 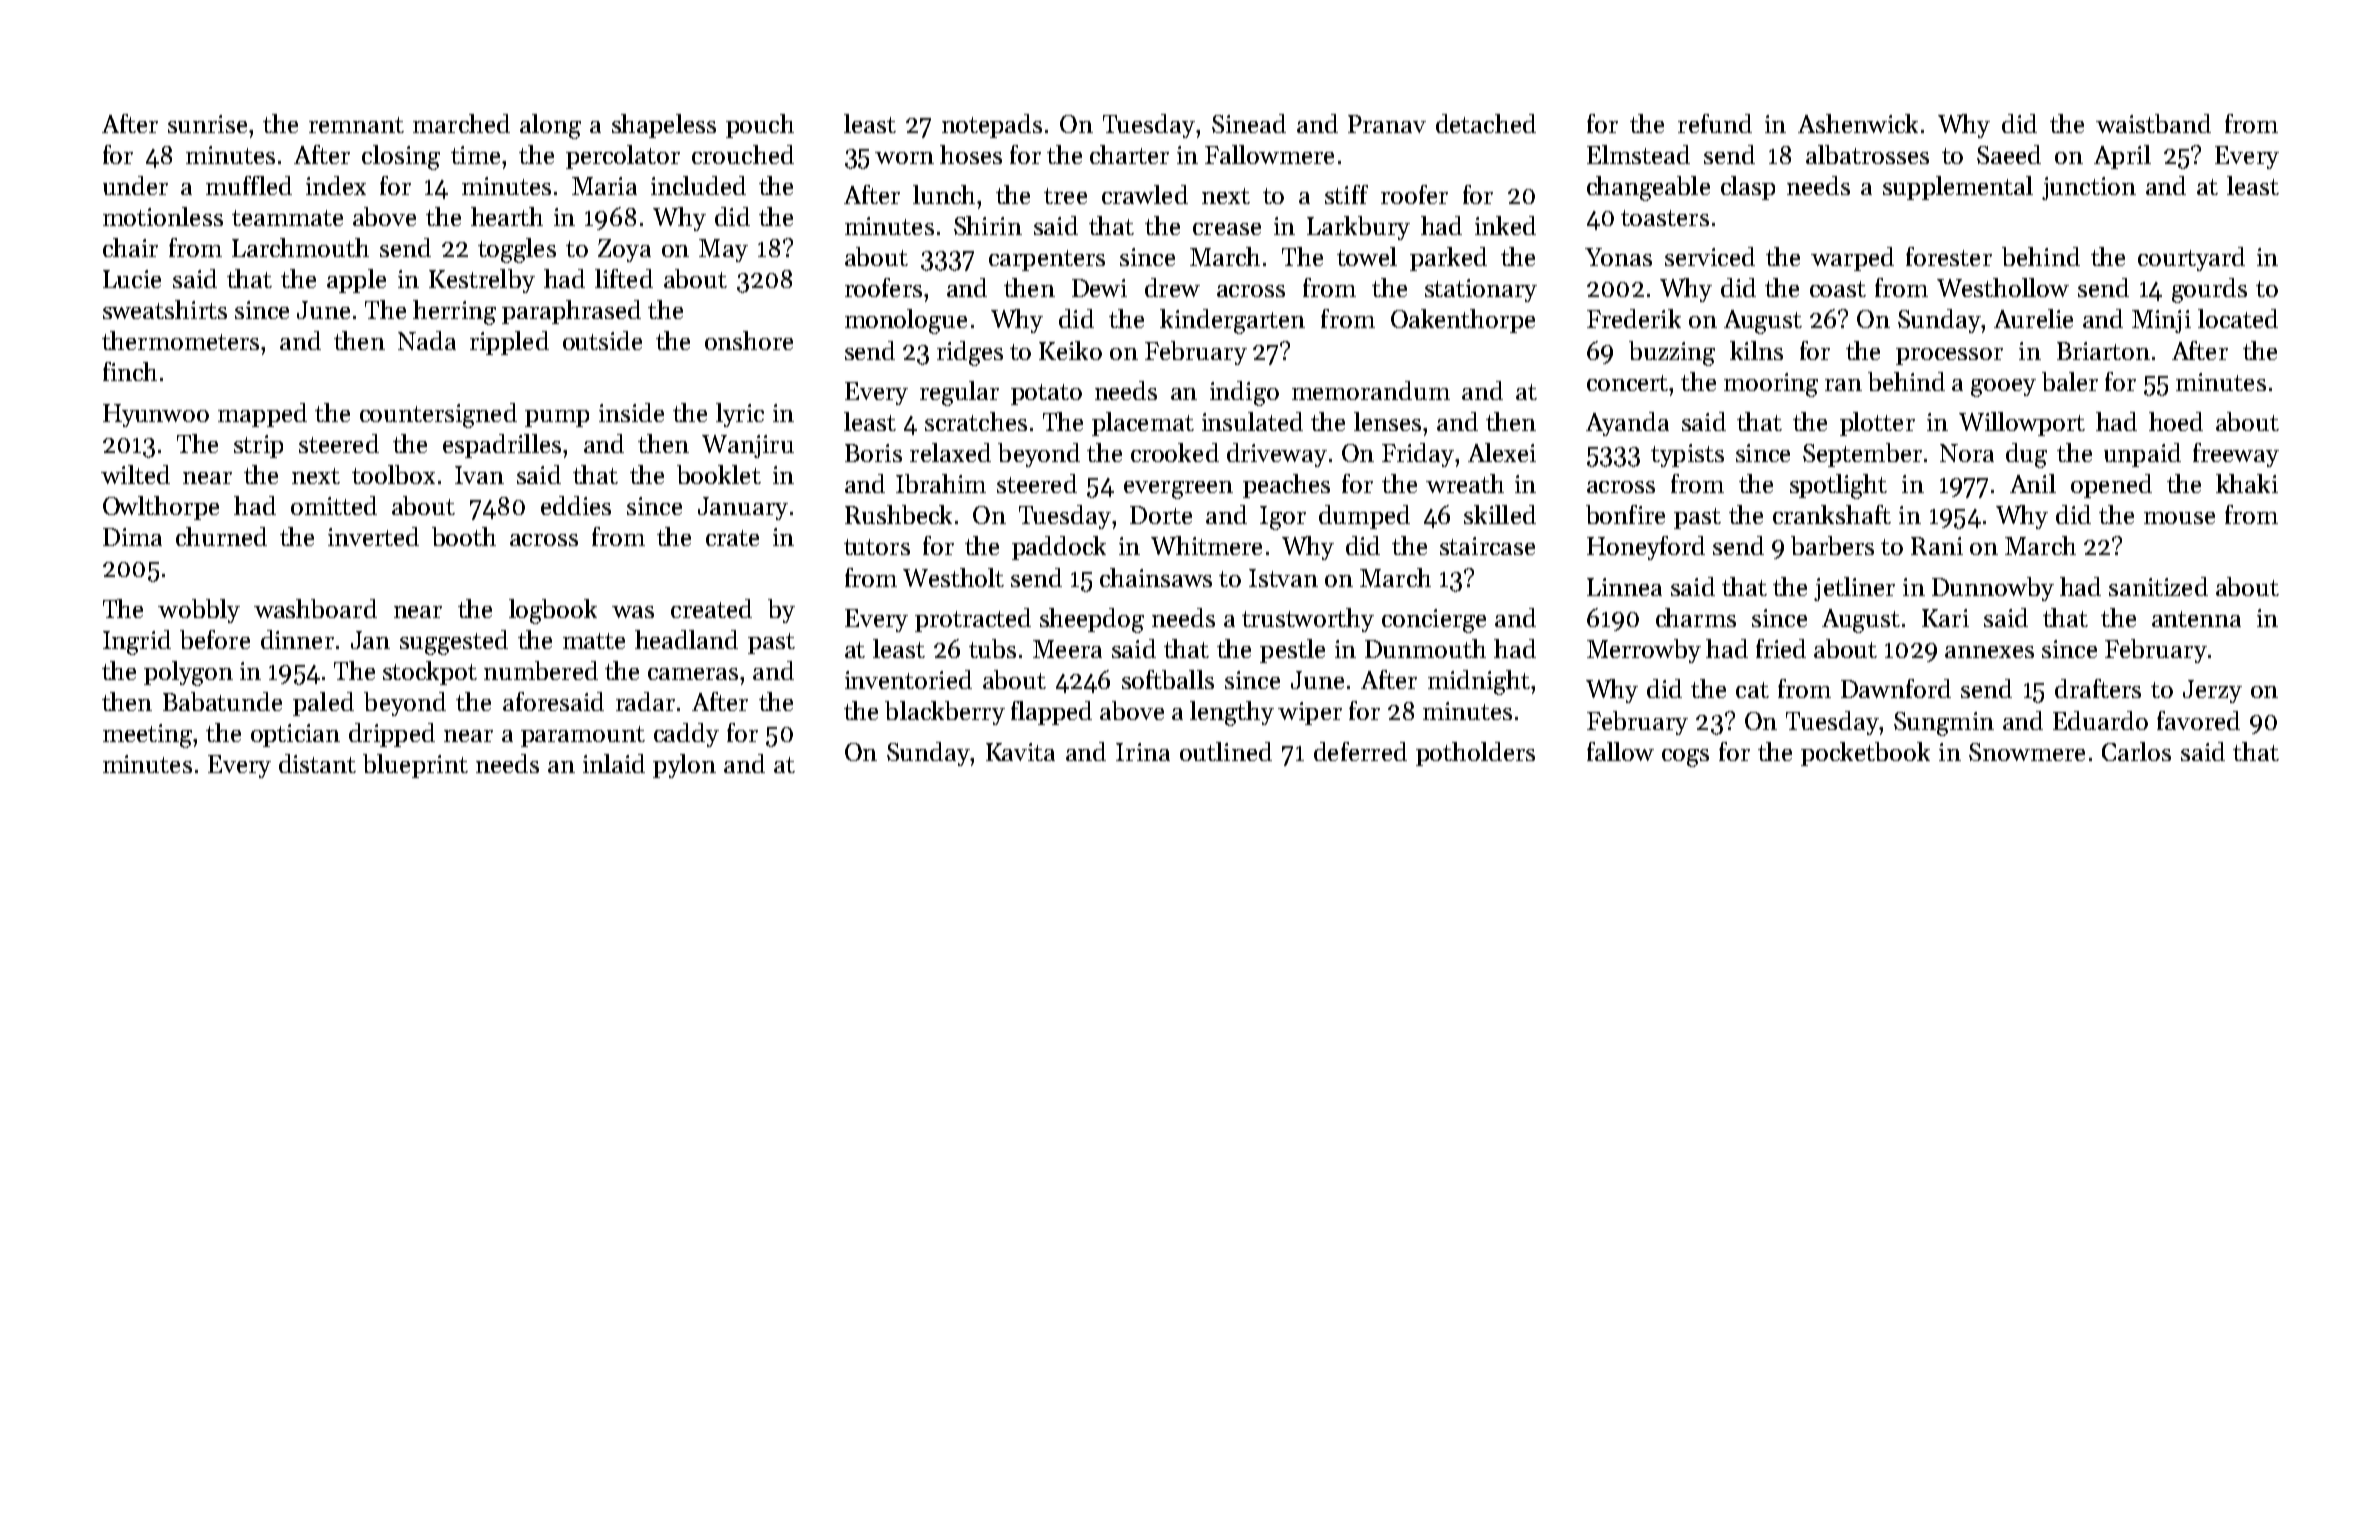 What do you see at coordinates (624, 250) in the screenshot?
I see `Zoya` at bounding box center [624, 250].
